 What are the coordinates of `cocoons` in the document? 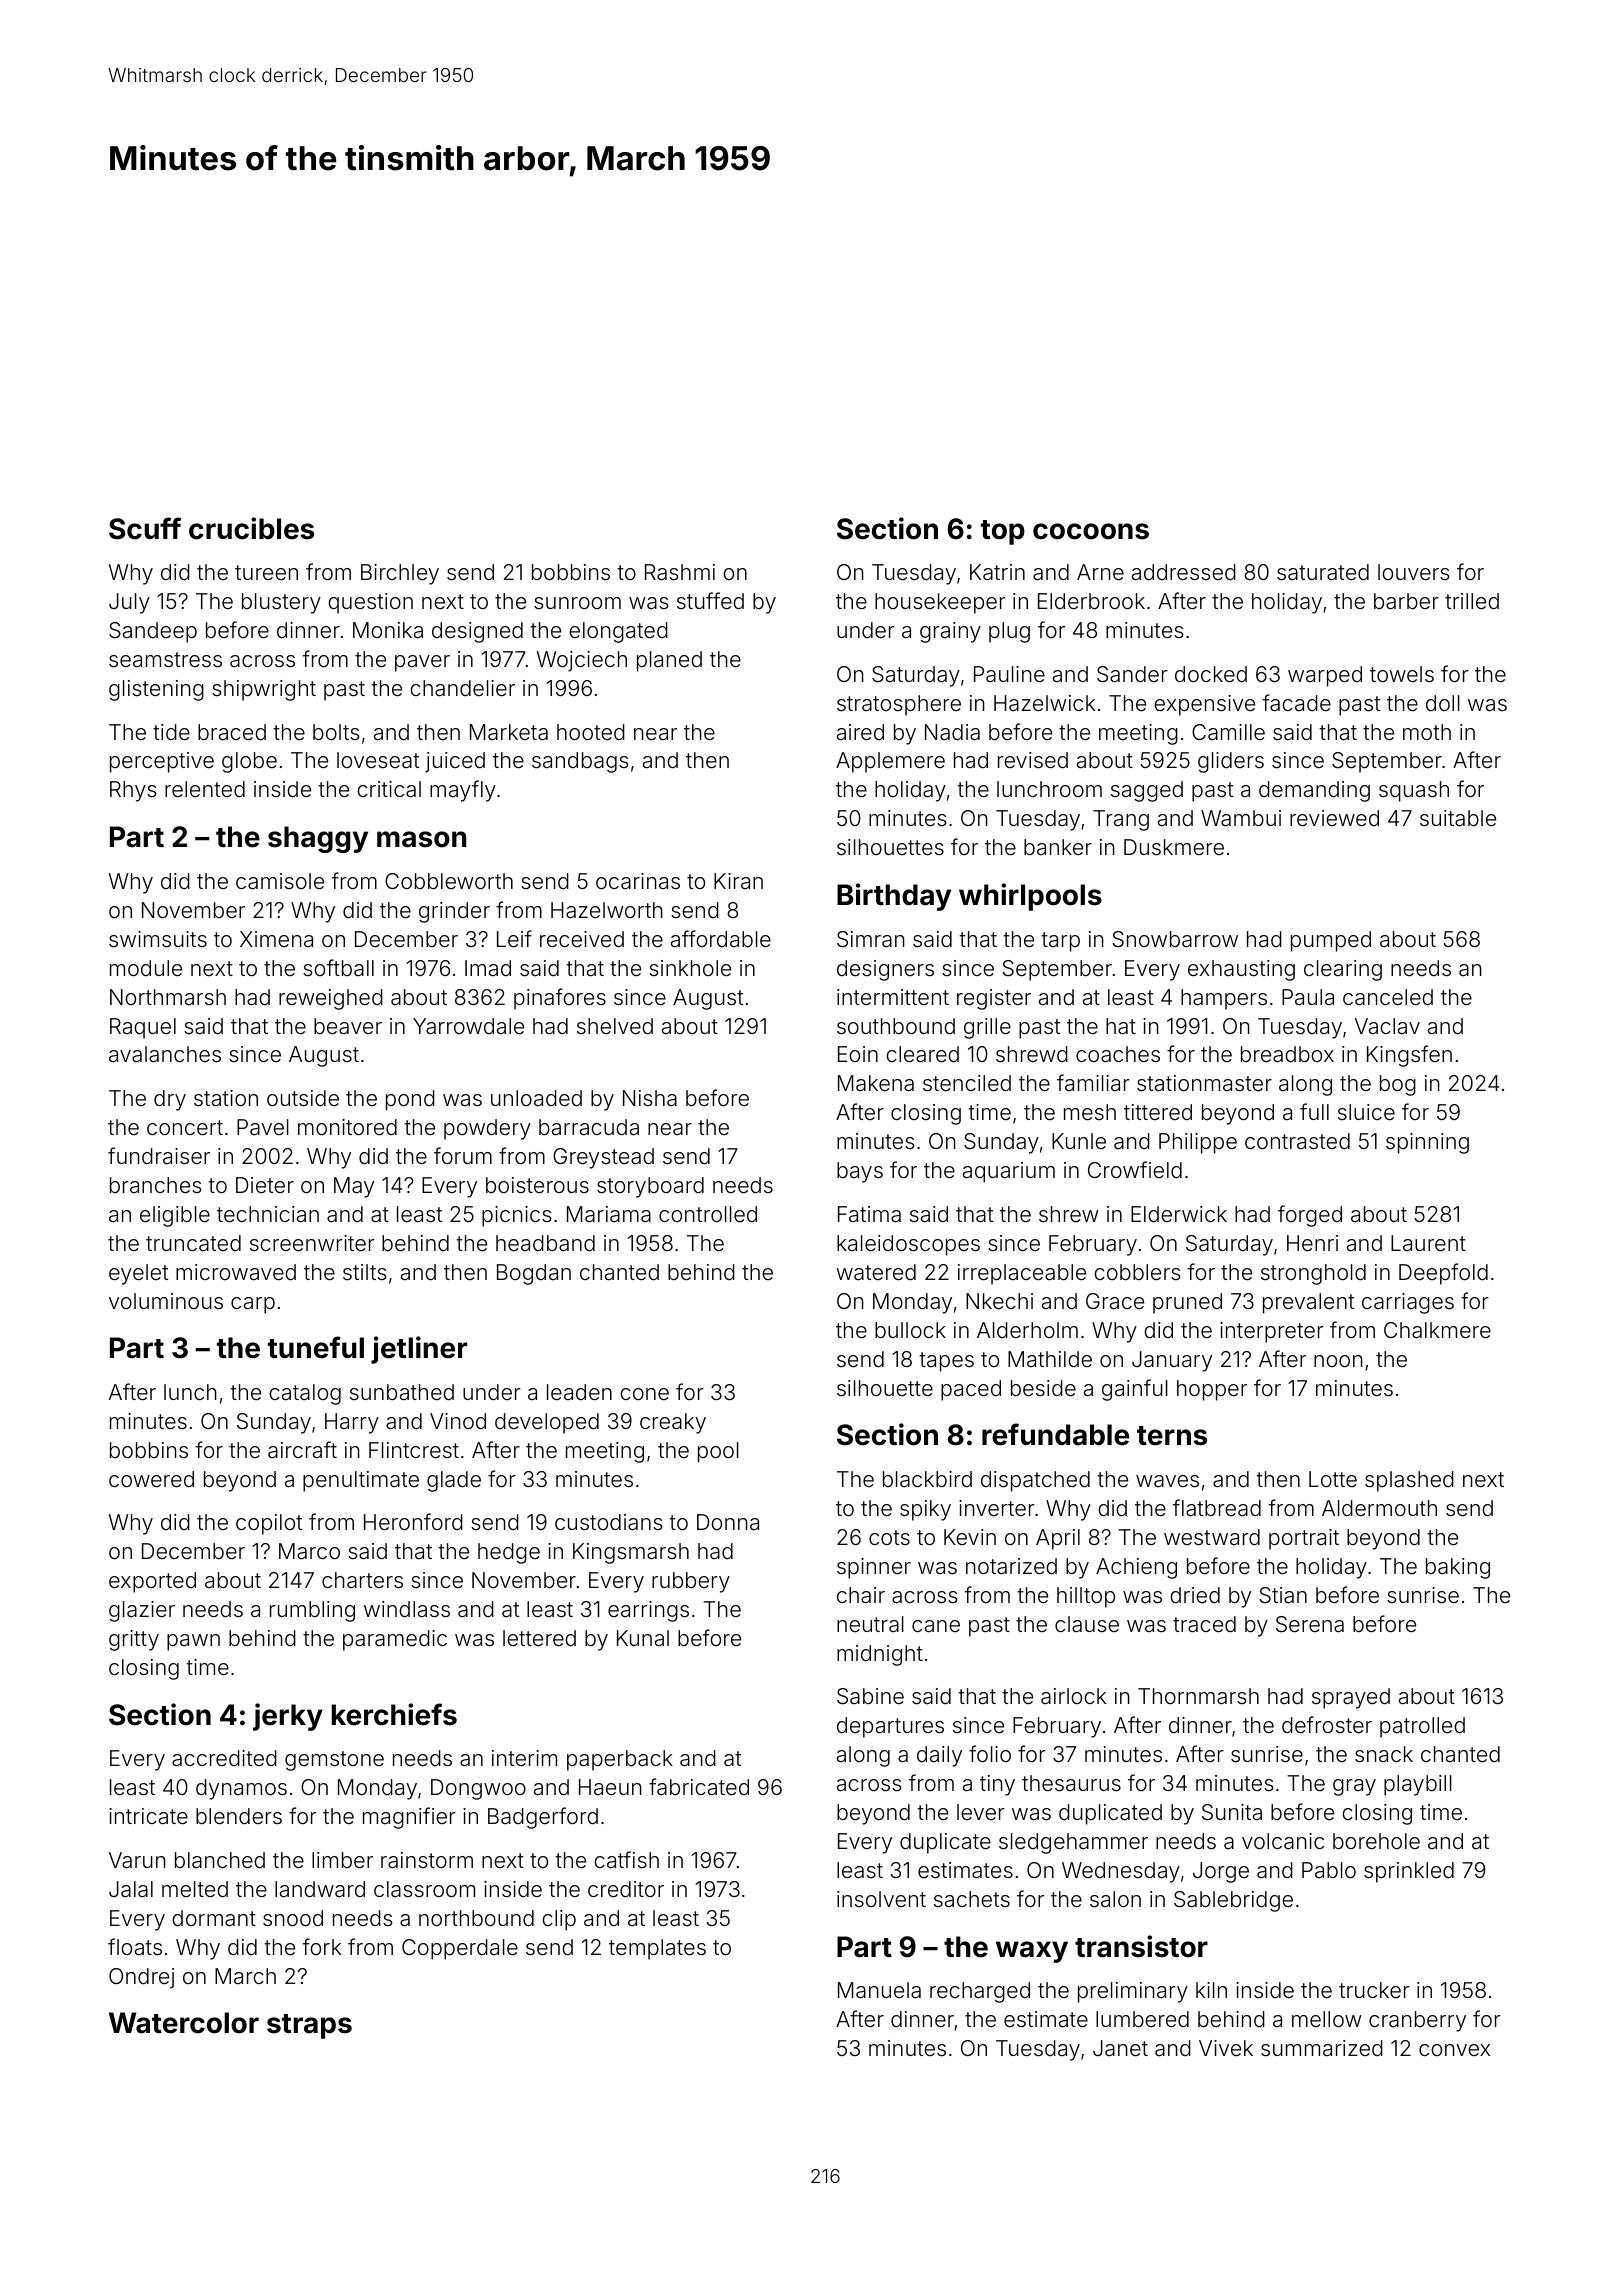 It's located at (1091, 531).
